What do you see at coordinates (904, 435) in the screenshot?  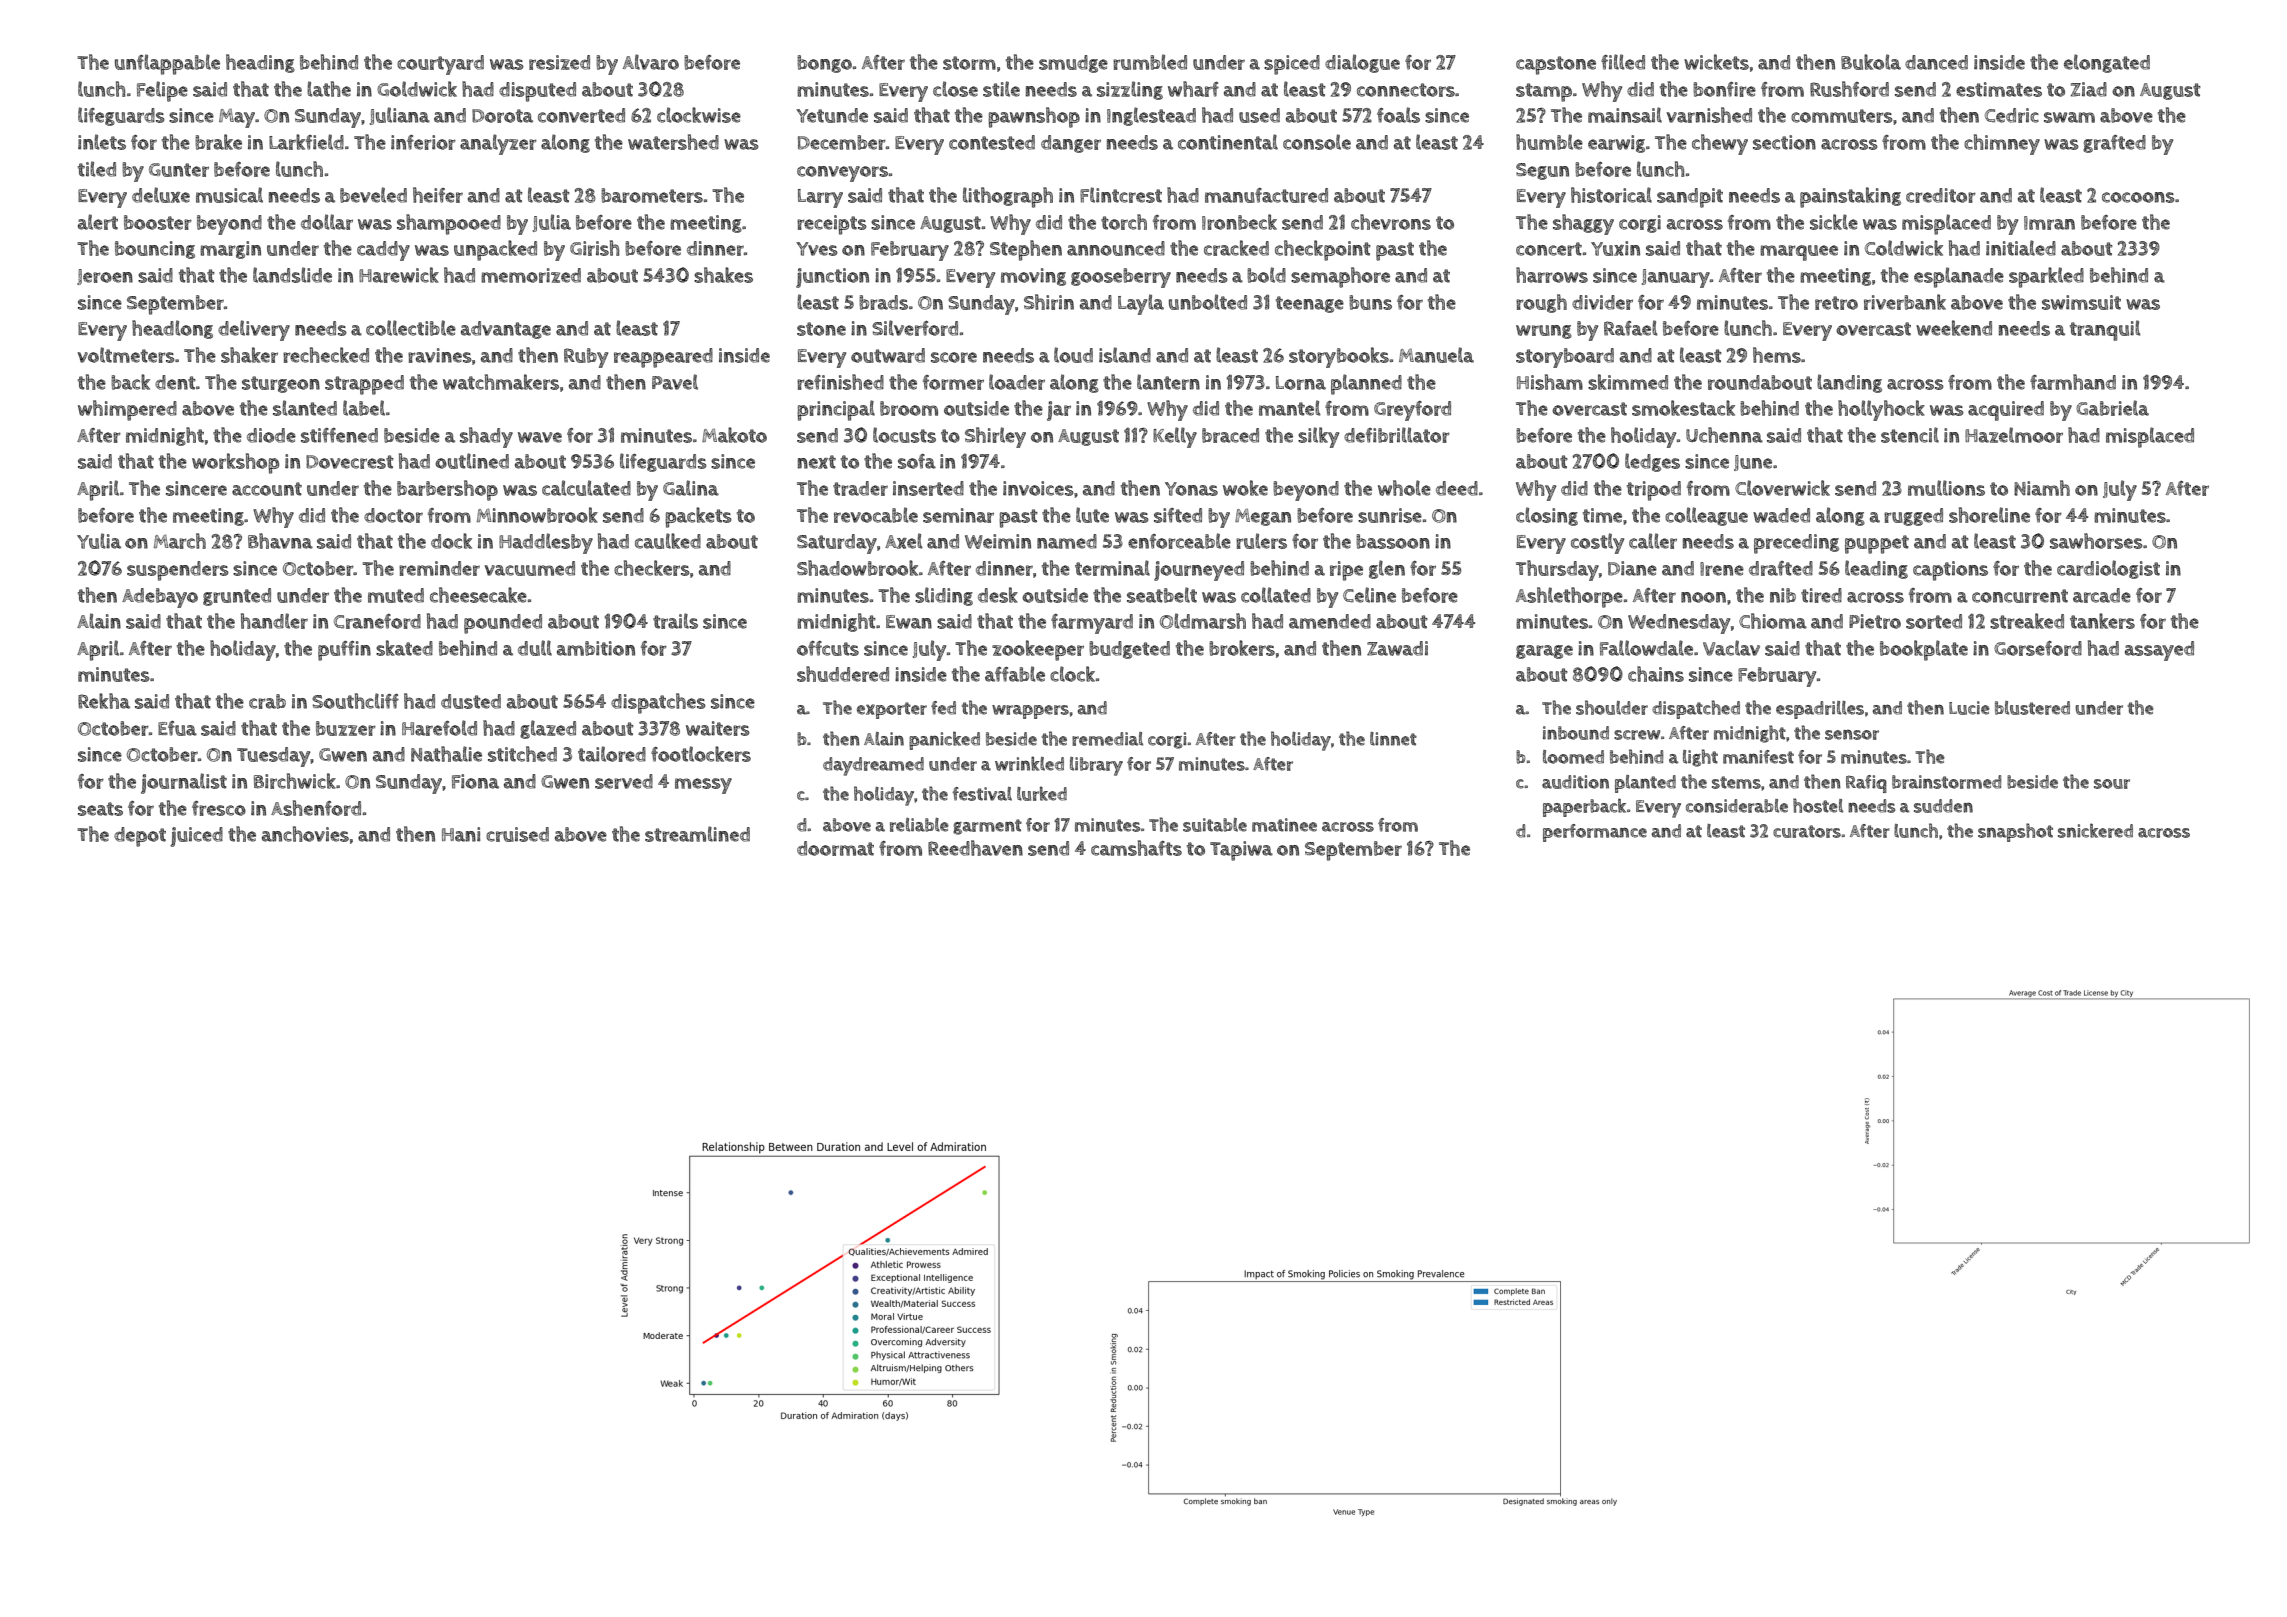 I see `locusts` at bounding box center [904, 435].
